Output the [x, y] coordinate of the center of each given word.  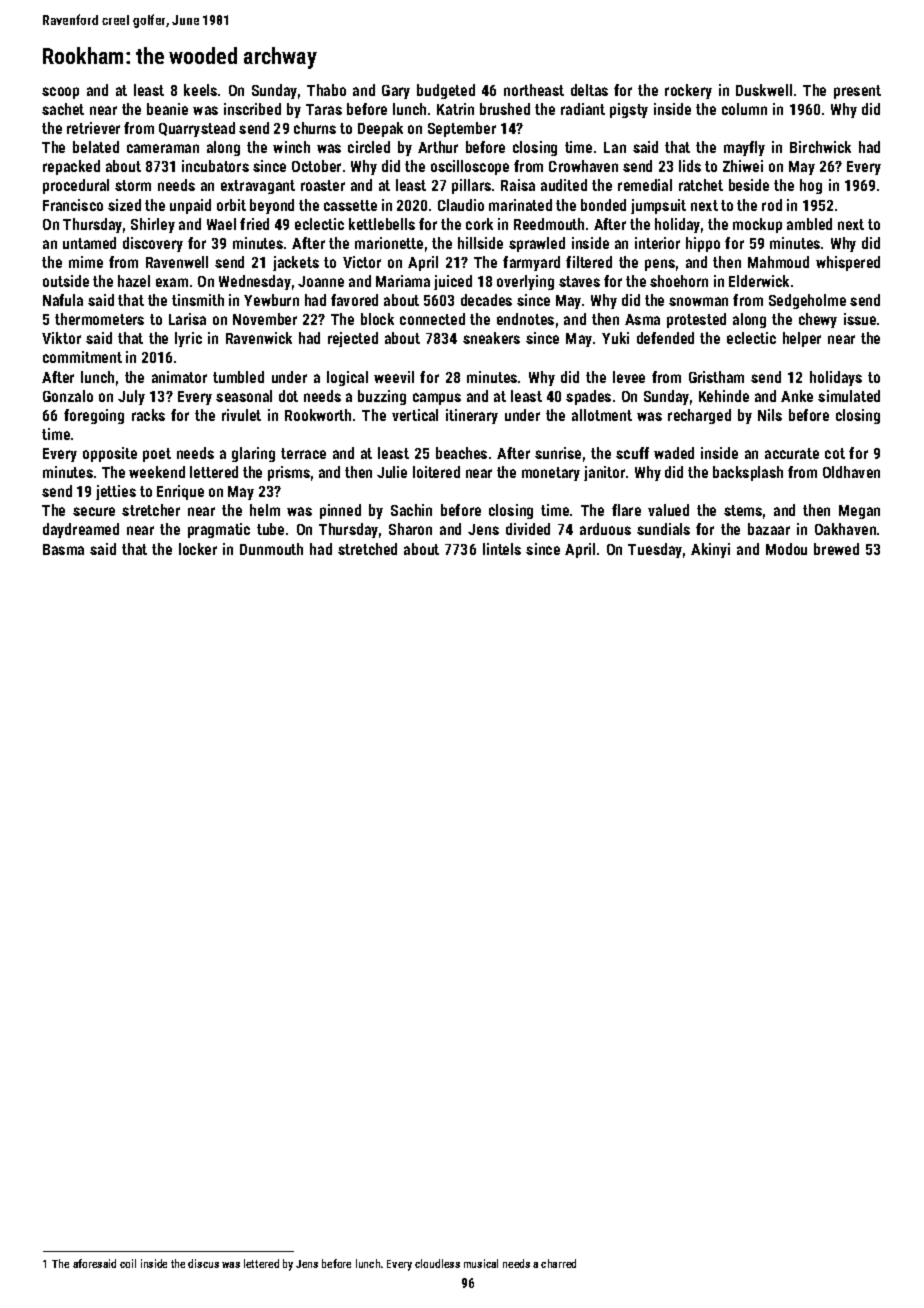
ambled [809, 224]
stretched [367, 549]
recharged [699, 416]
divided [528, 529]
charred [558, 1263]
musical [481, 1263]
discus [203, 1263]
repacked [71, 167]
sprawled [537, 244]
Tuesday [655, 550]
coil [128, 1263]
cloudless [437, 1263]
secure [94, 511]
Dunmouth [271, 549]
